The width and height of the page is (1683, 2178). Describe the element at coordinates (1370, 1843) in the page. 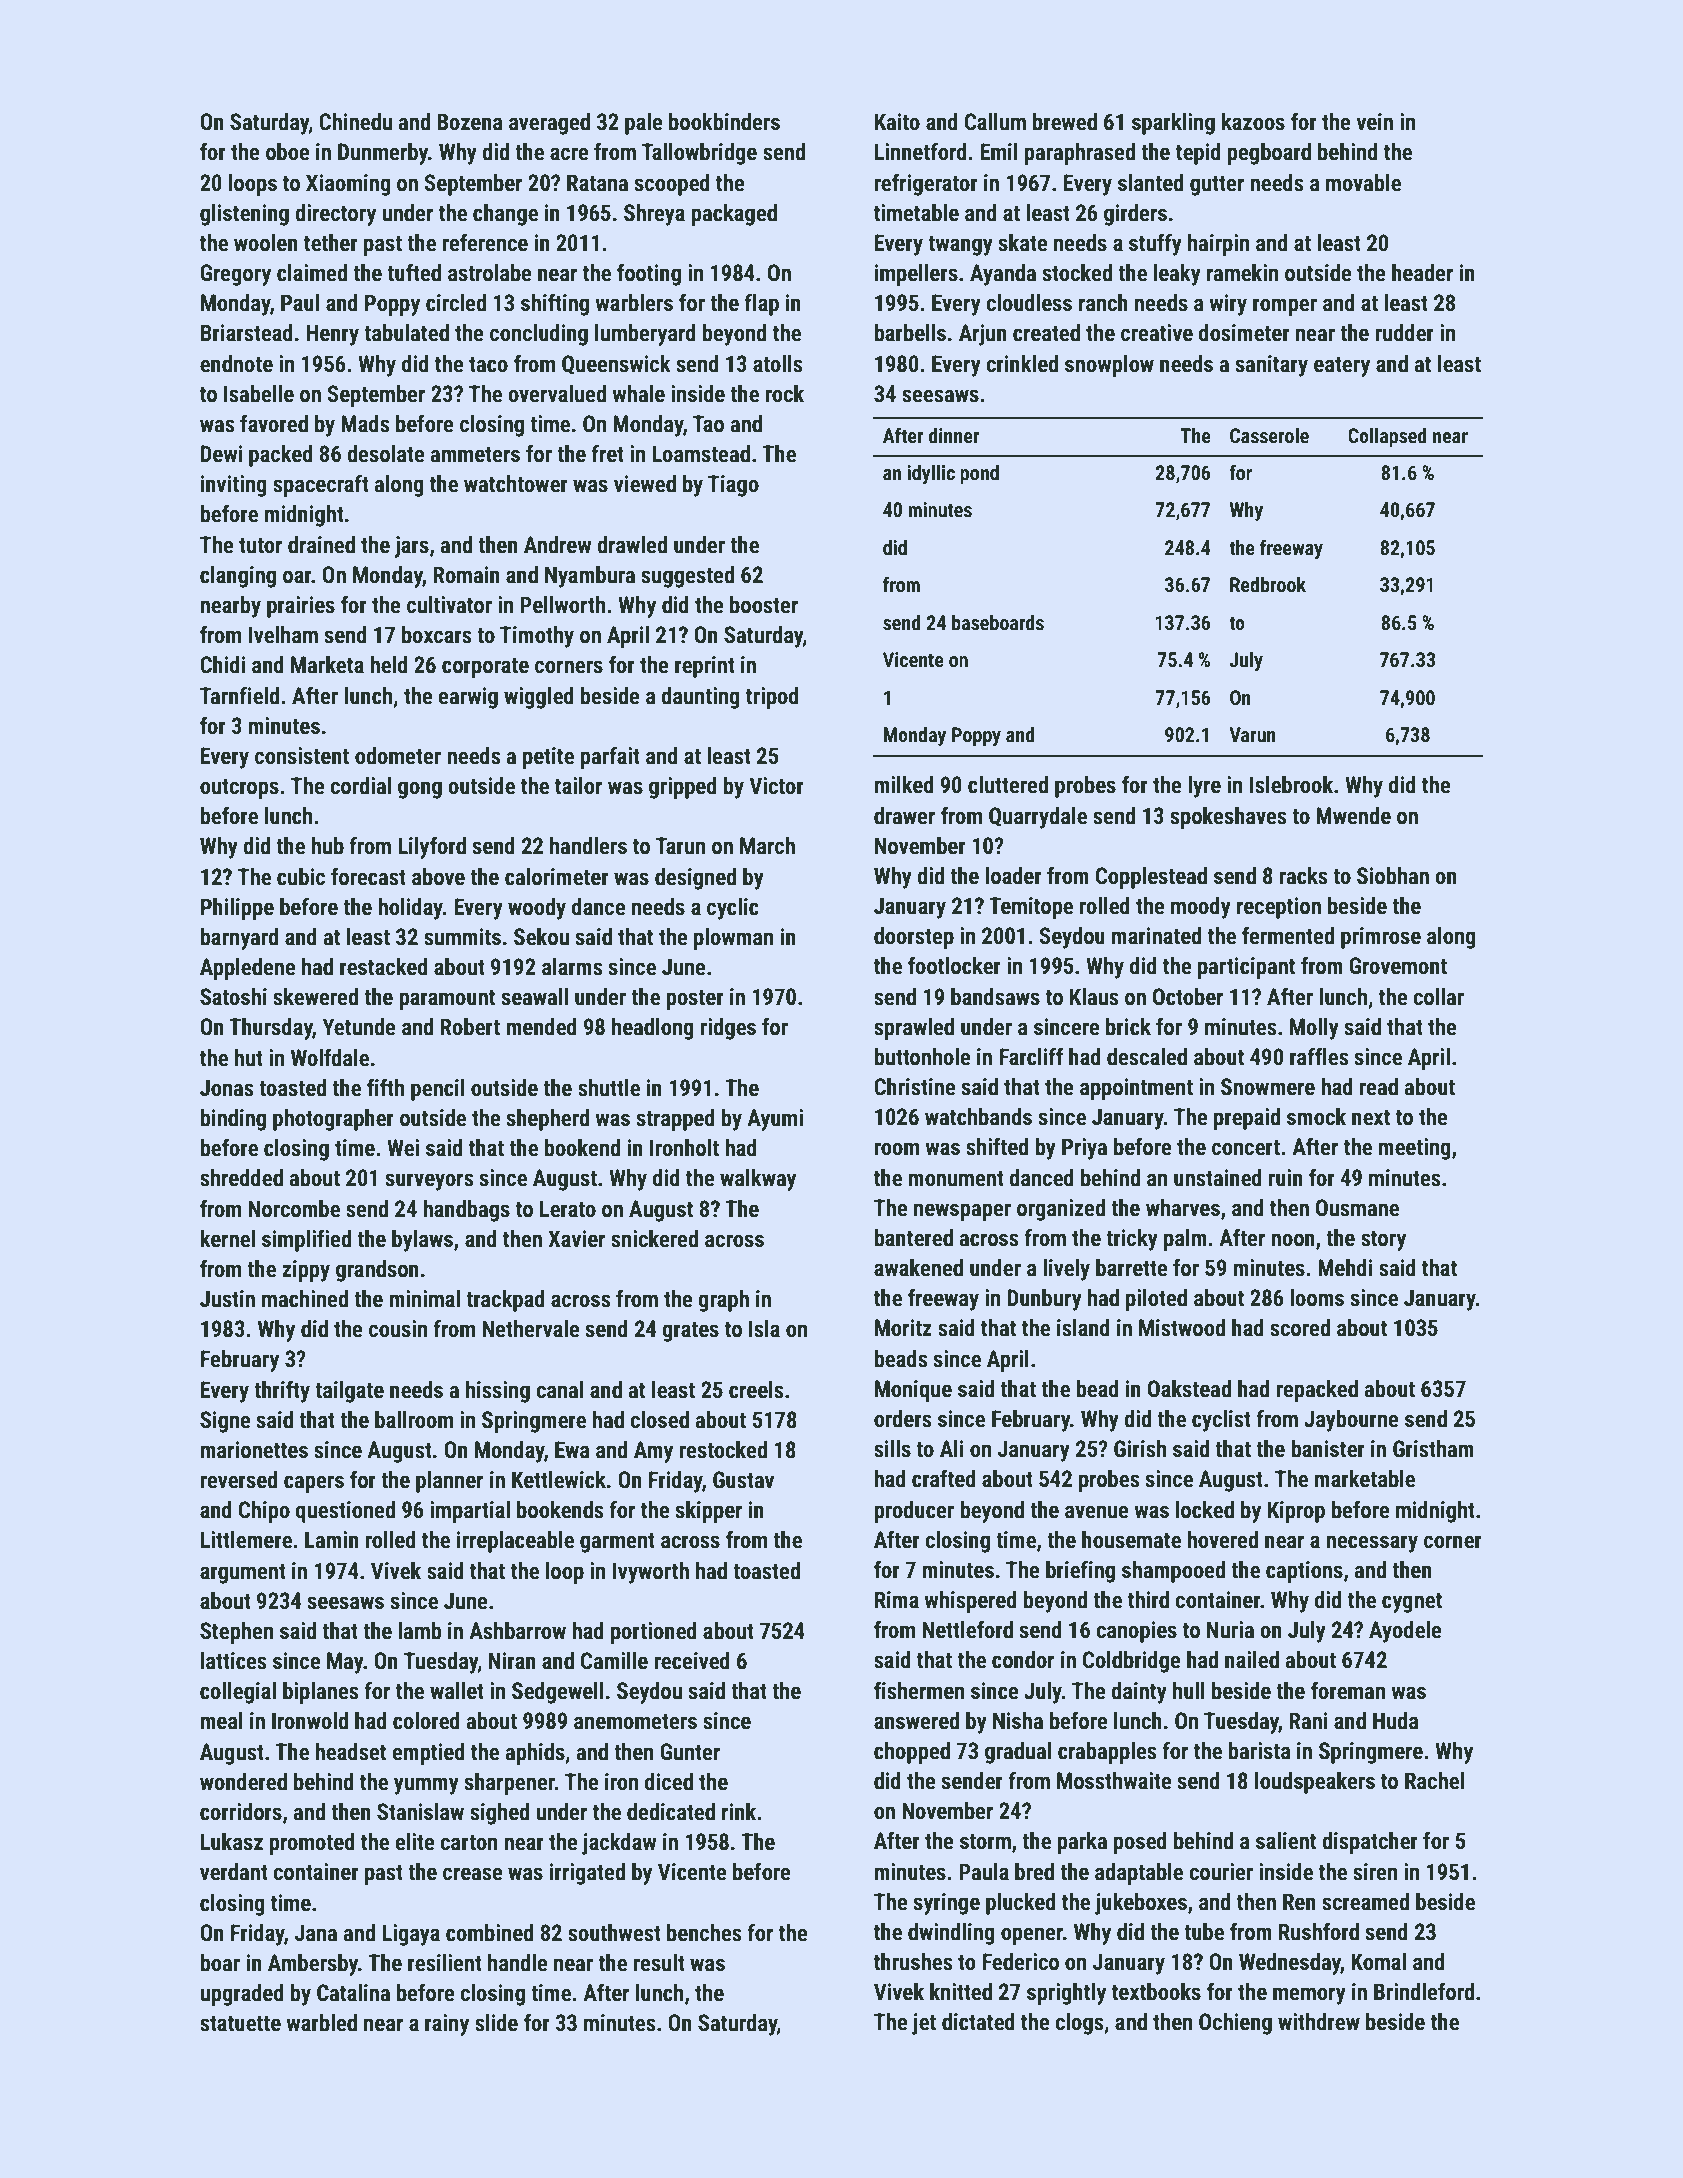

I see `dispatcher` at that location.
